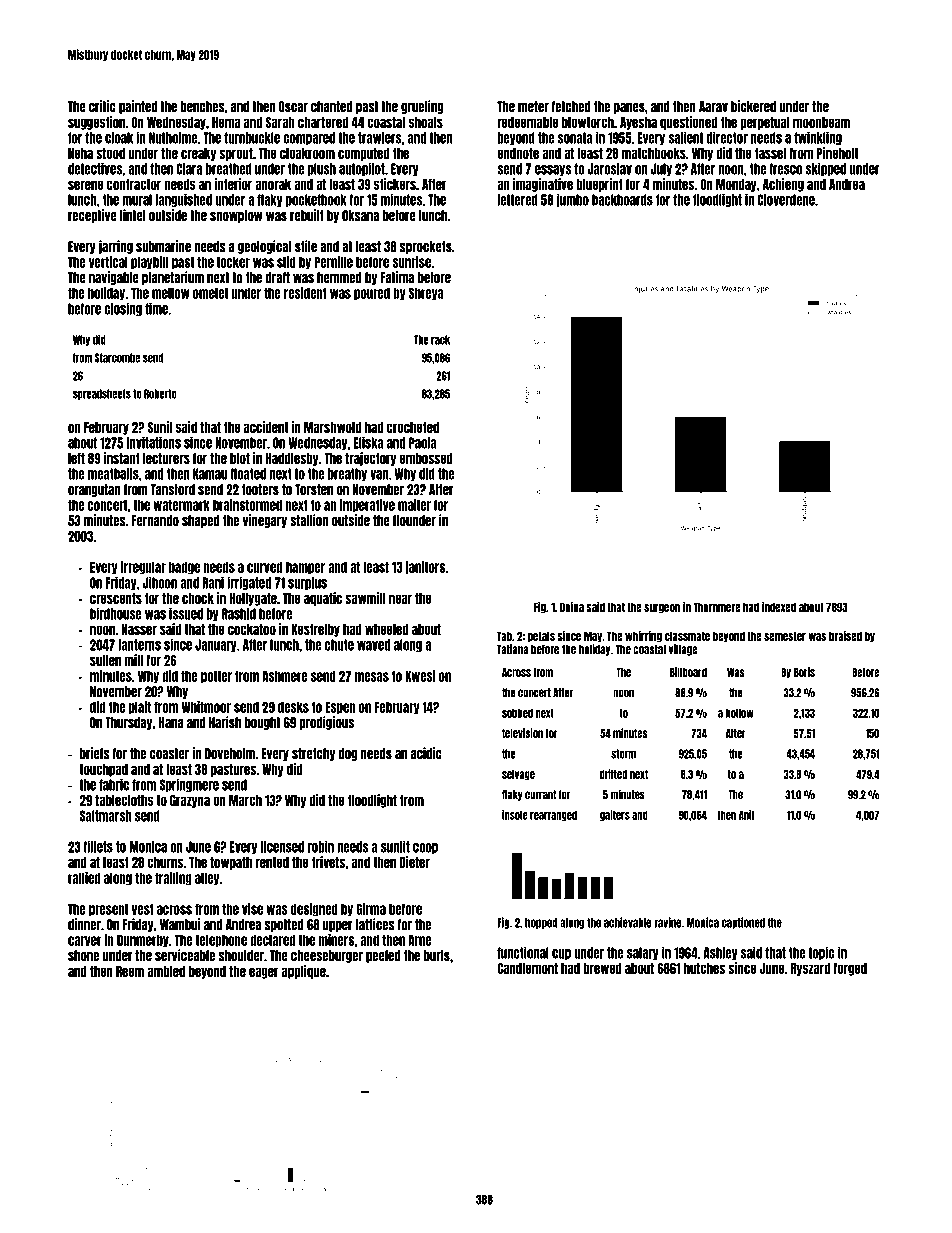 Image resolution: width=952 pixels, height=1233 pixels. What do you see at coordinates (779, 607) in the screenshot?
I see `indexed` at bounding box center [779, 607].
